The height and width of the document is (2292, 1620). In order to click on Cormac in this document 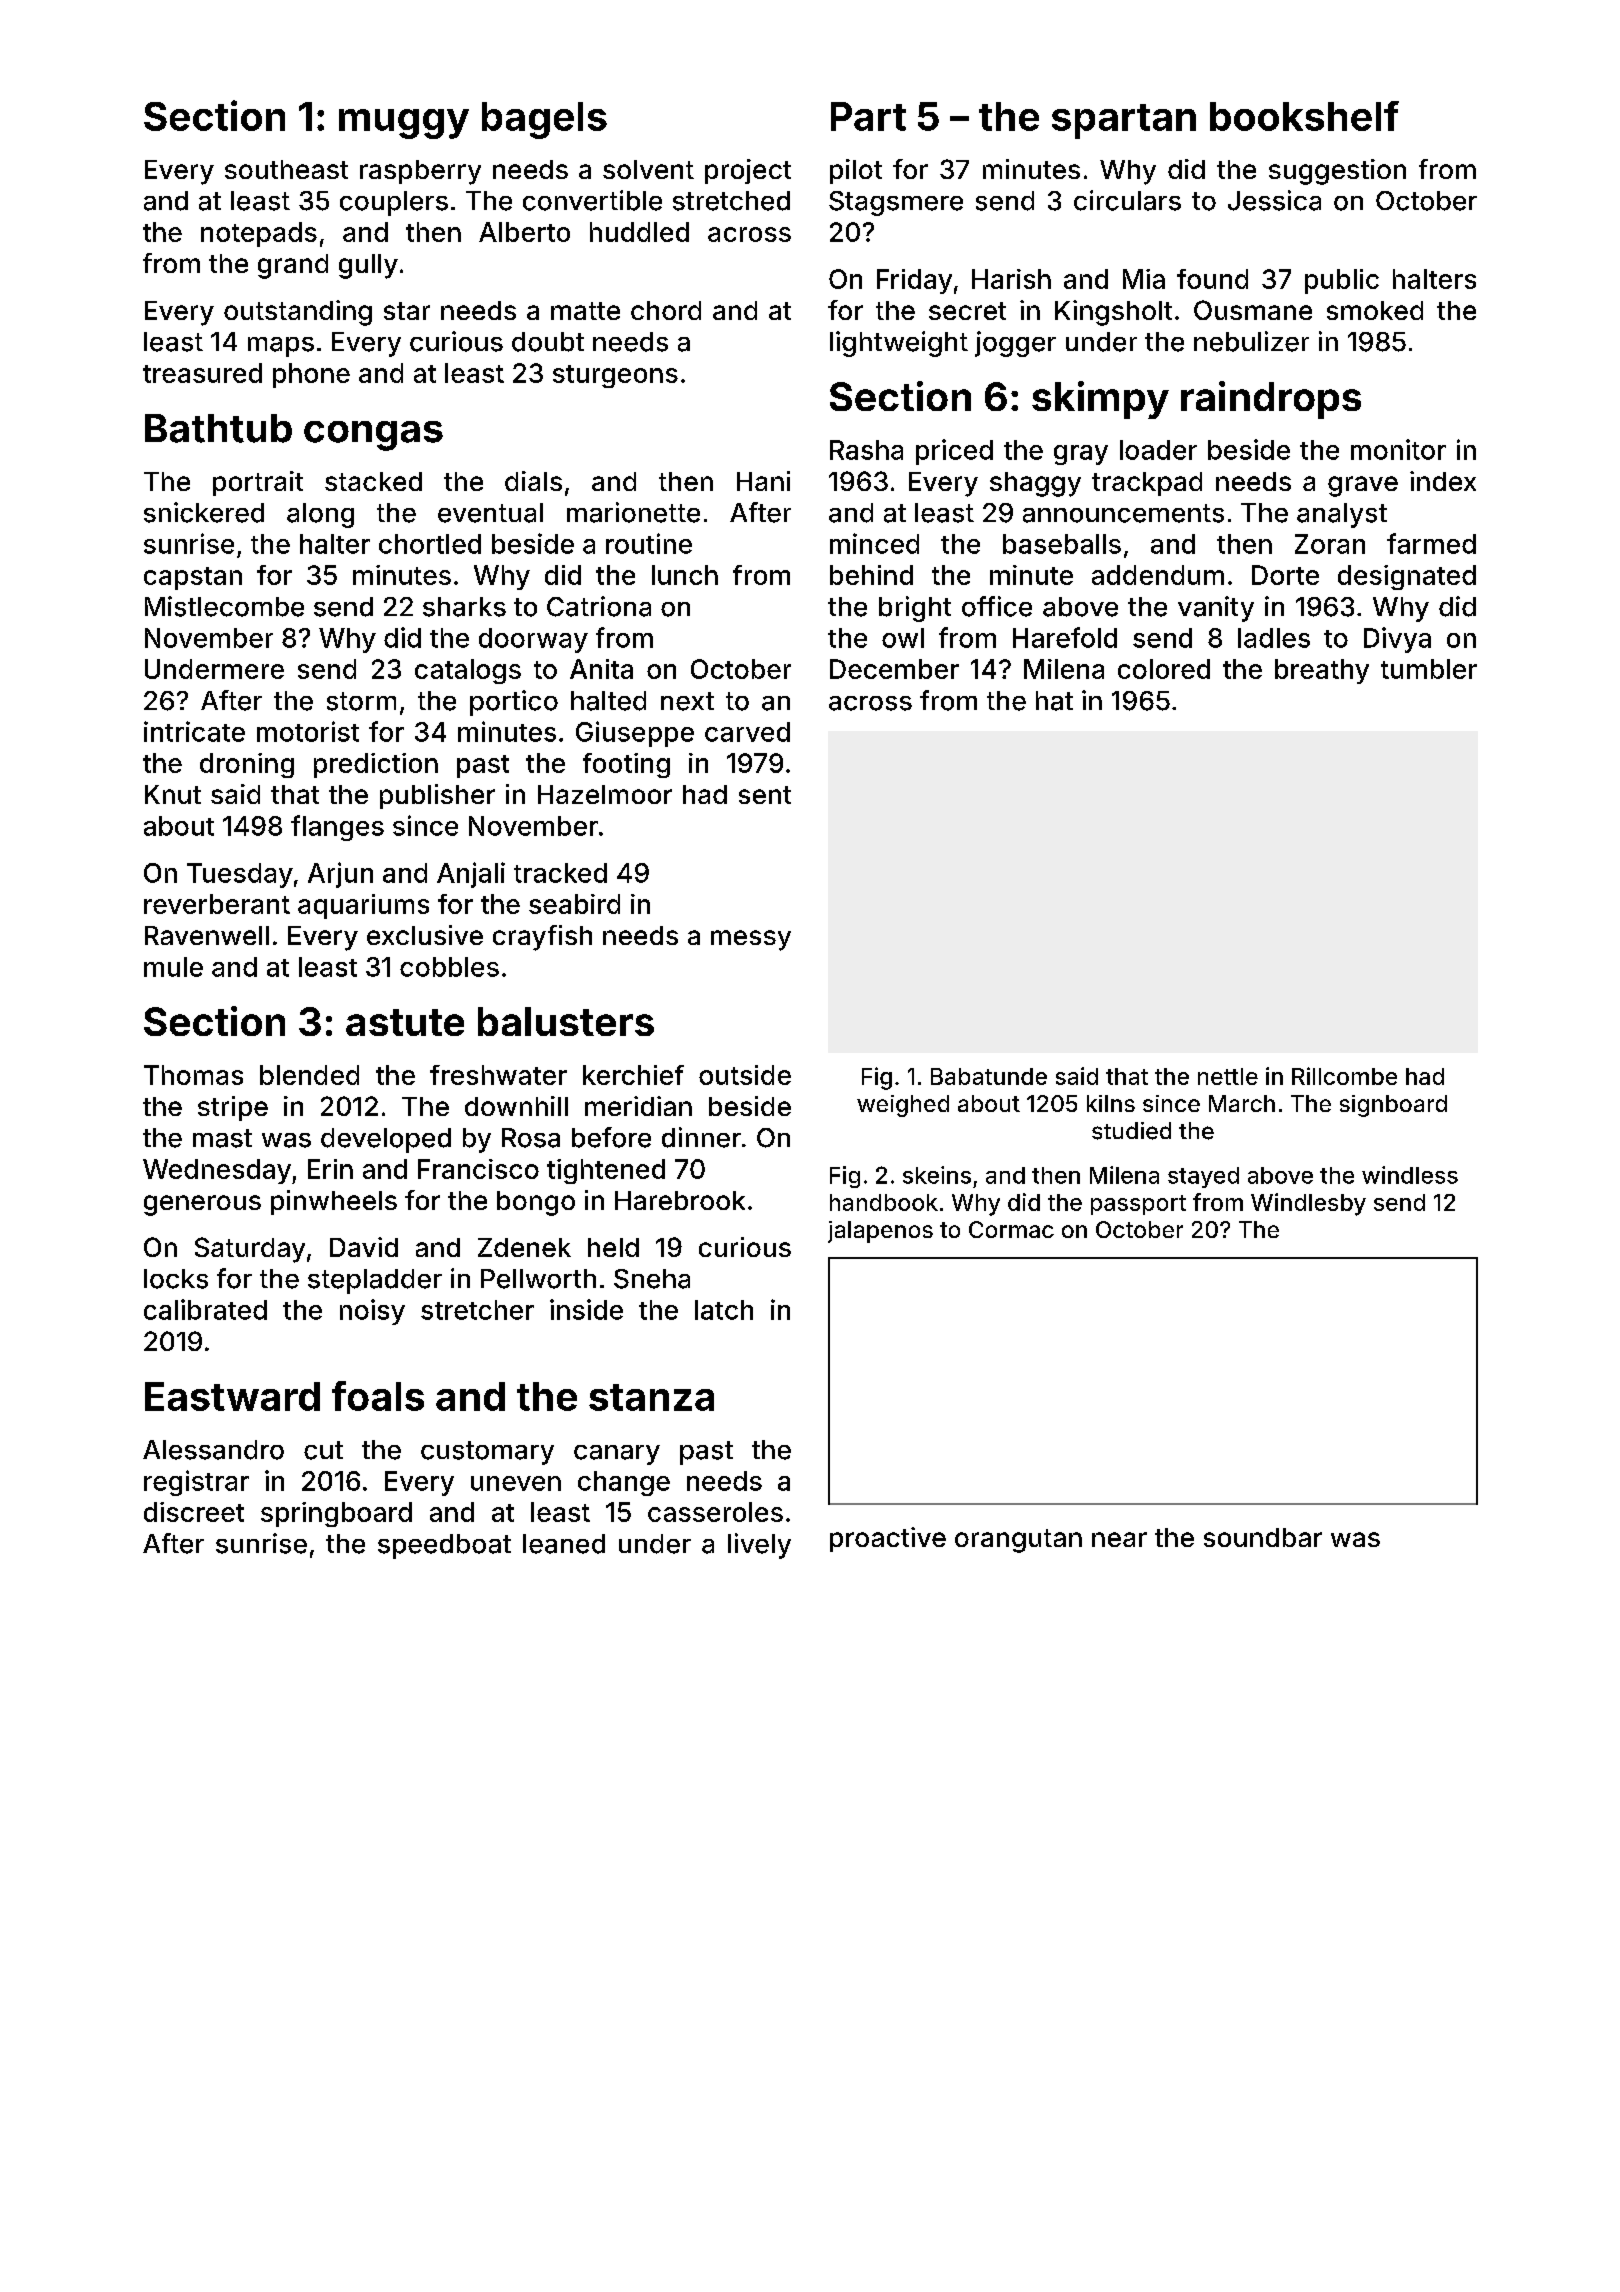, I will do `click(1011, 1229)`.
